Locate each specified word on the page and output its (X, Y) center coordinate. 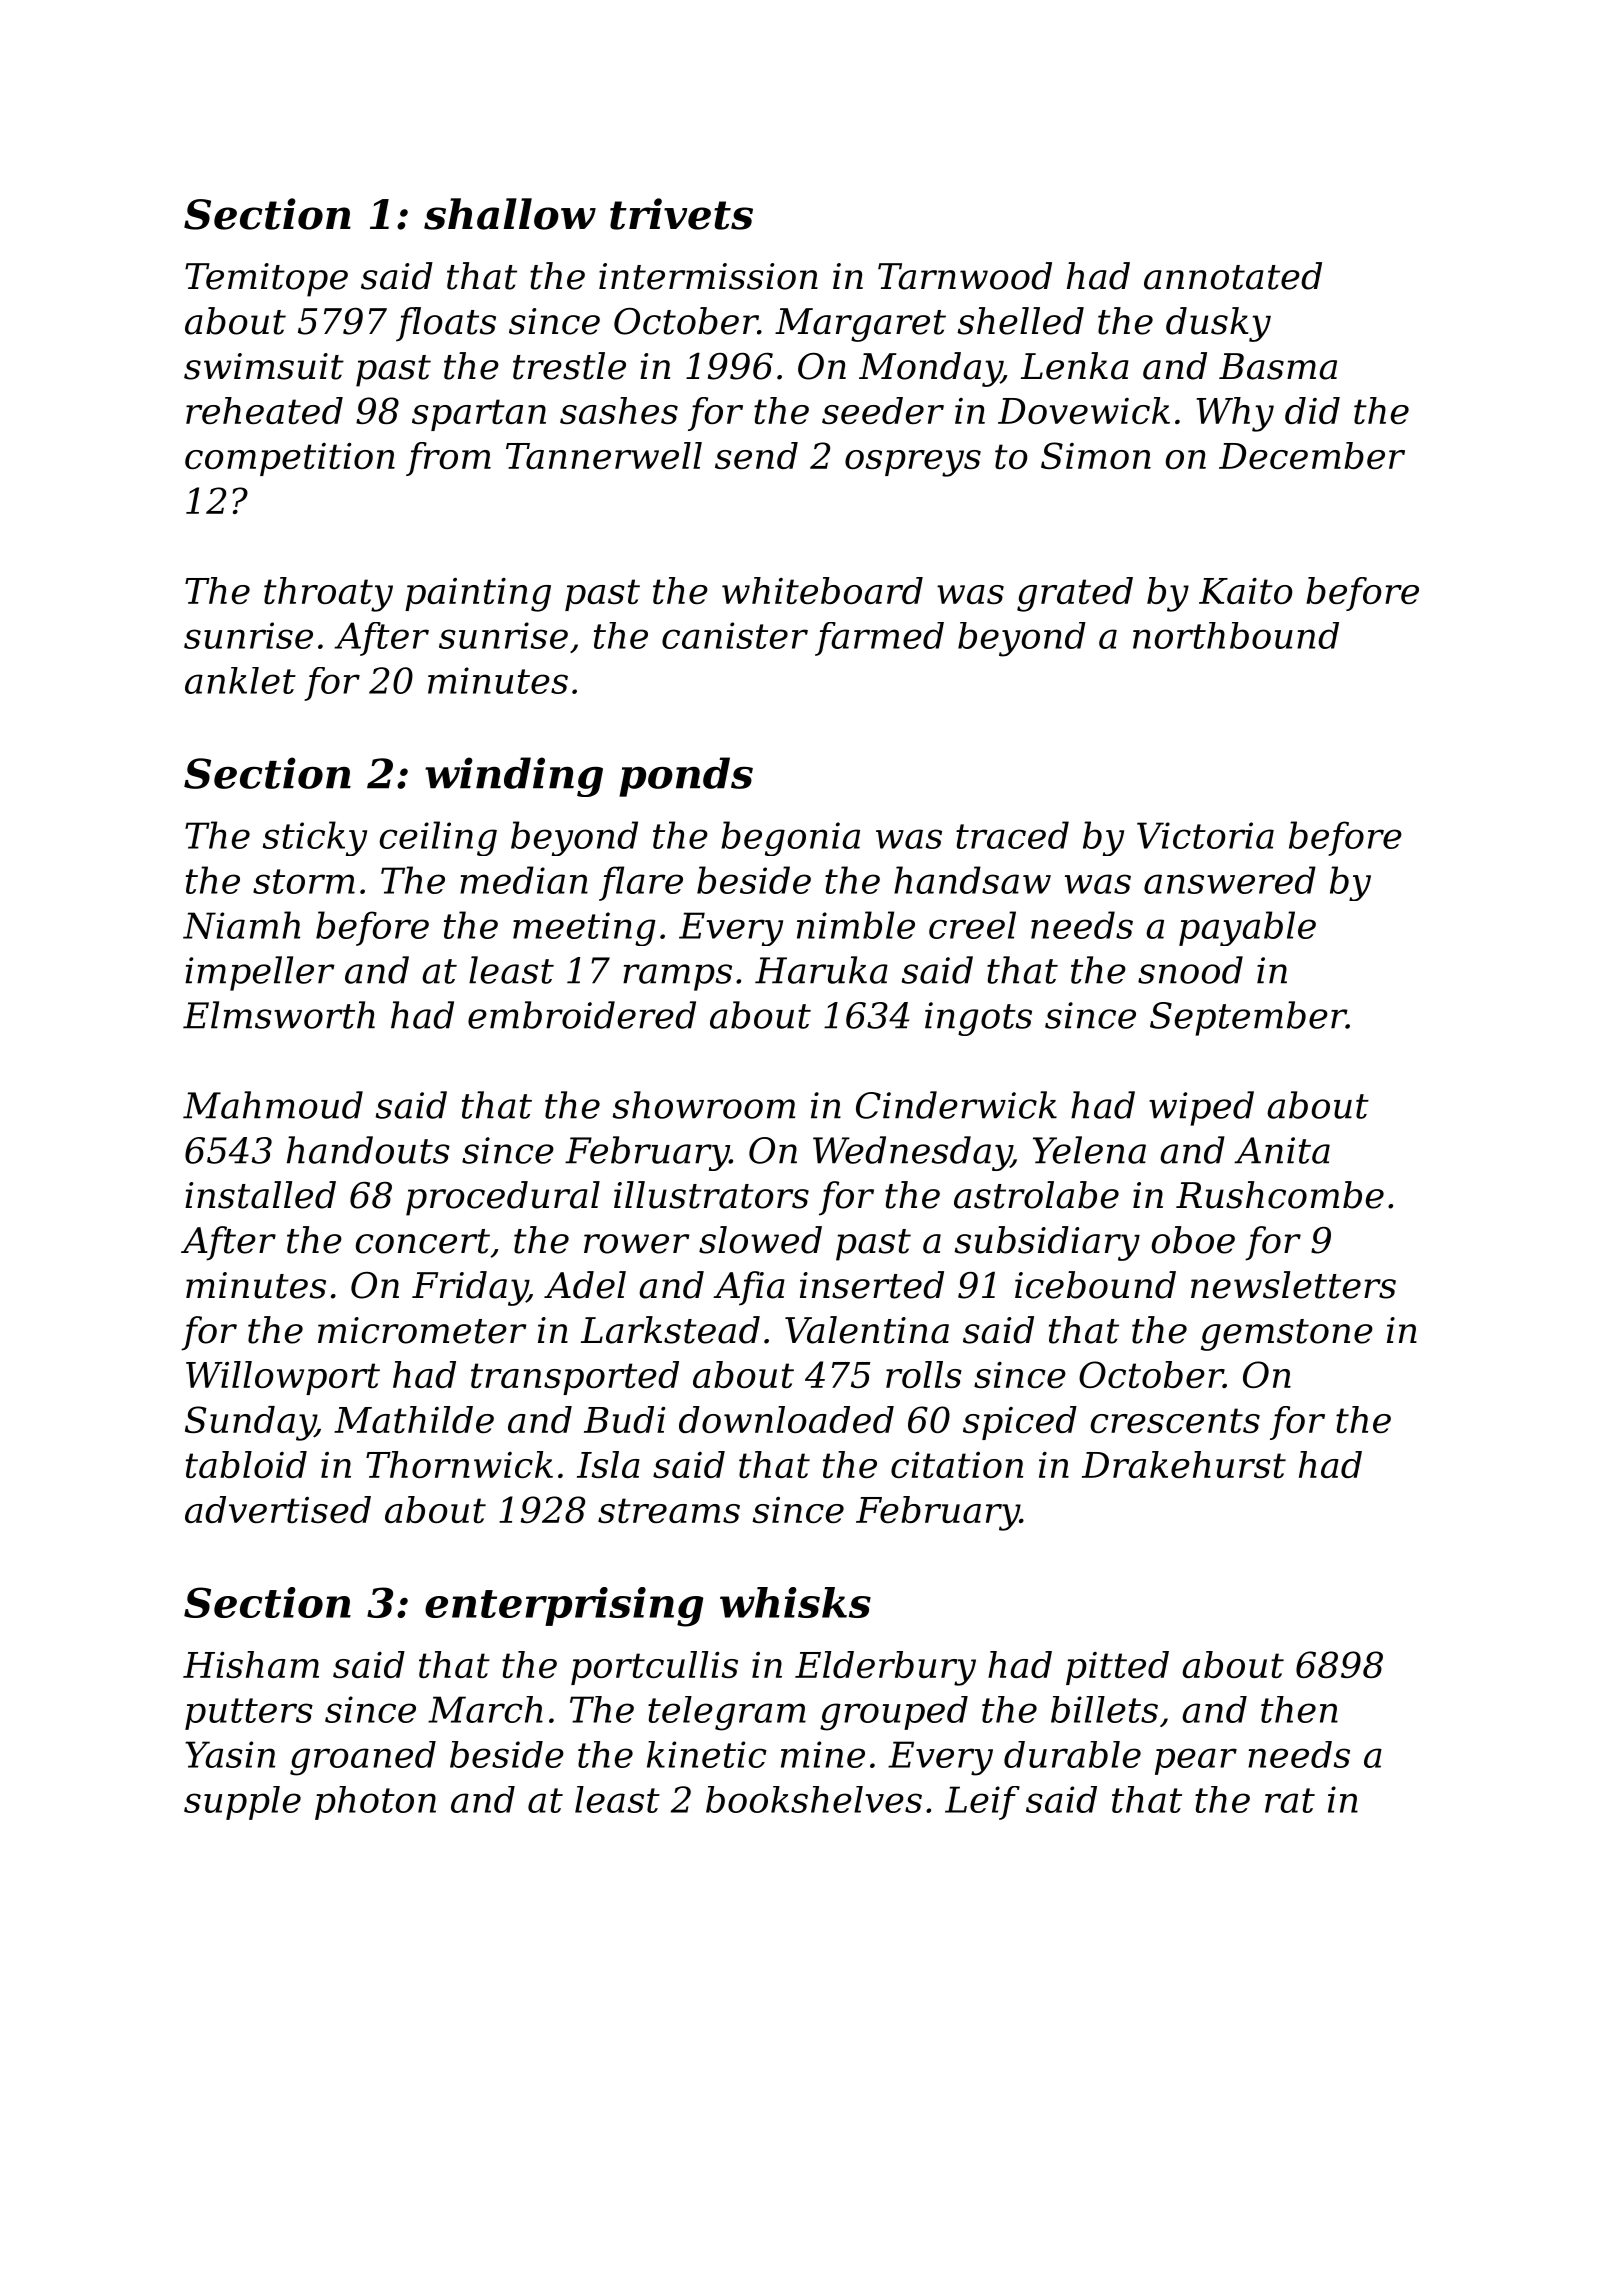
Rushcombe (1280, 1195)
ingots (978, 1019)
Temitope (266, 280)
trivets (681, 214)
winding (514, 777)
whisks (795, 1602)
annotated (1233, 276)
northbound (1236, 635)
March (485, 1709)
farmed (879, 639)
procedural (503, 1198)
